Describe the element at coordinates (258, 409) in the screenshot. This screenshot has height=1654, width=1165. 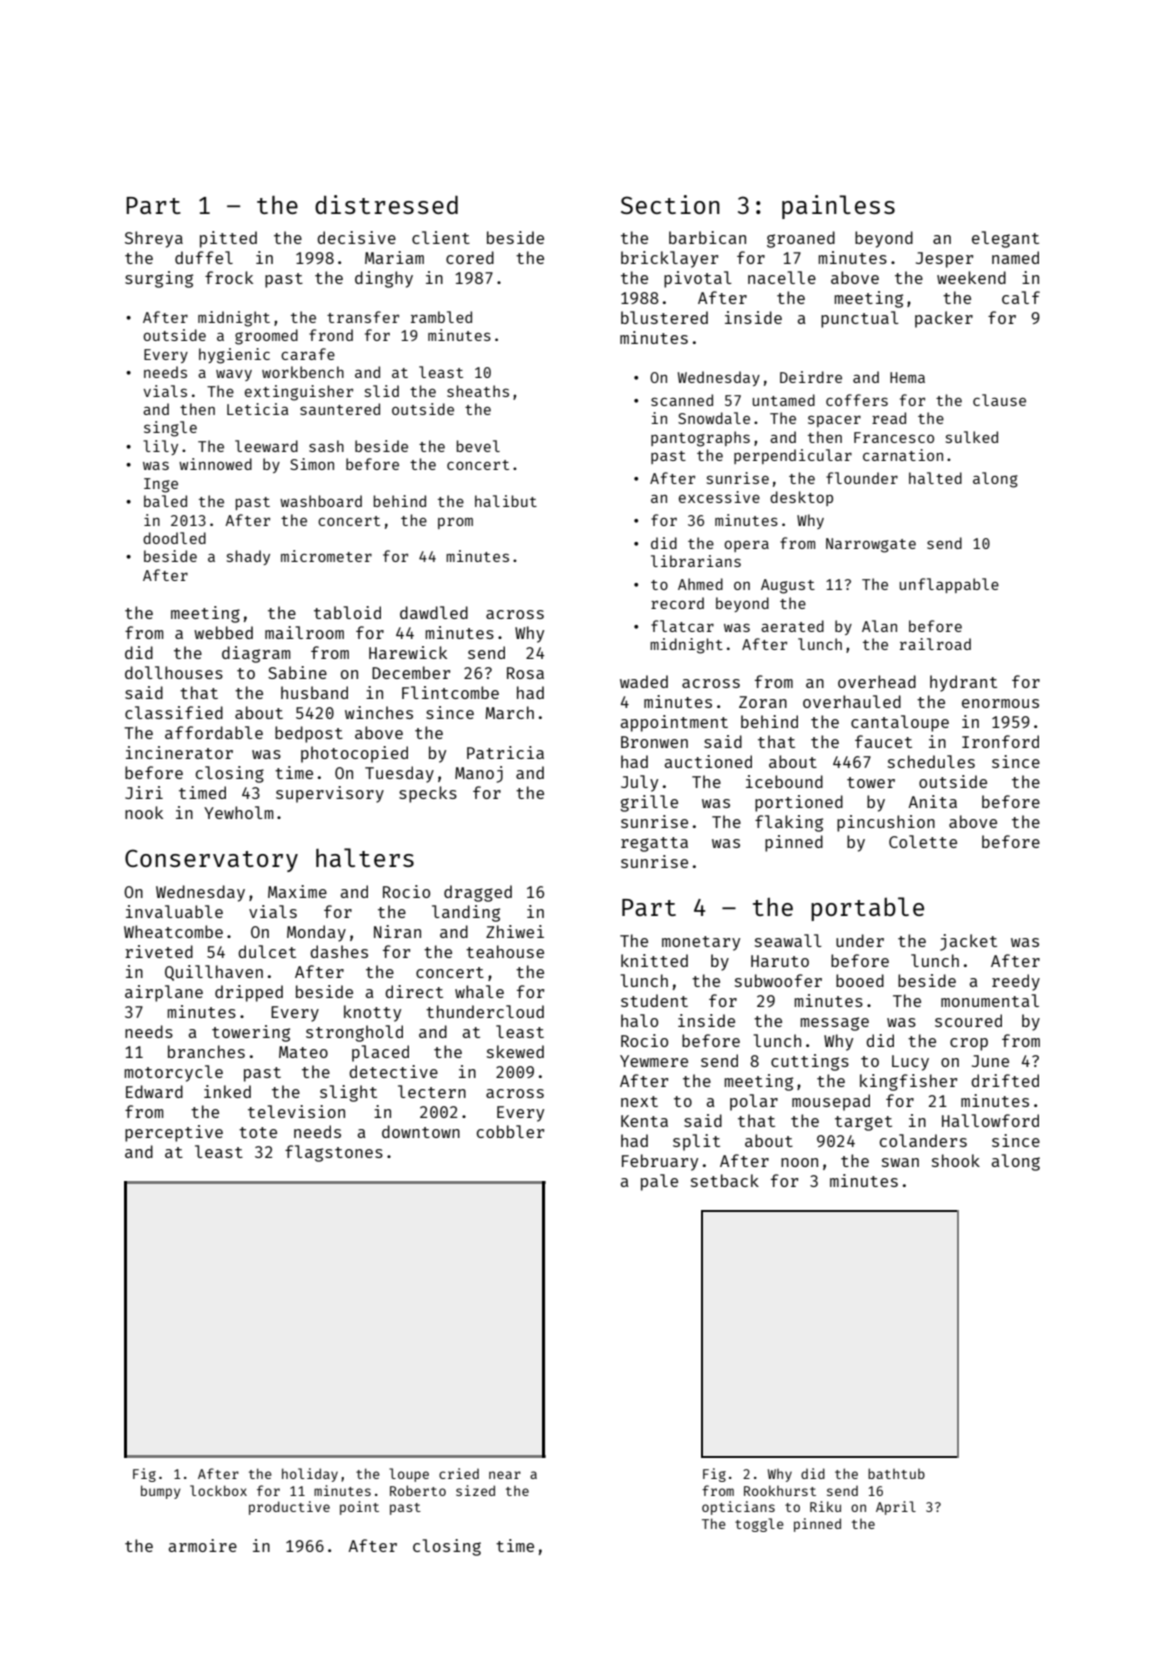
I see `Leticia` at that location.
